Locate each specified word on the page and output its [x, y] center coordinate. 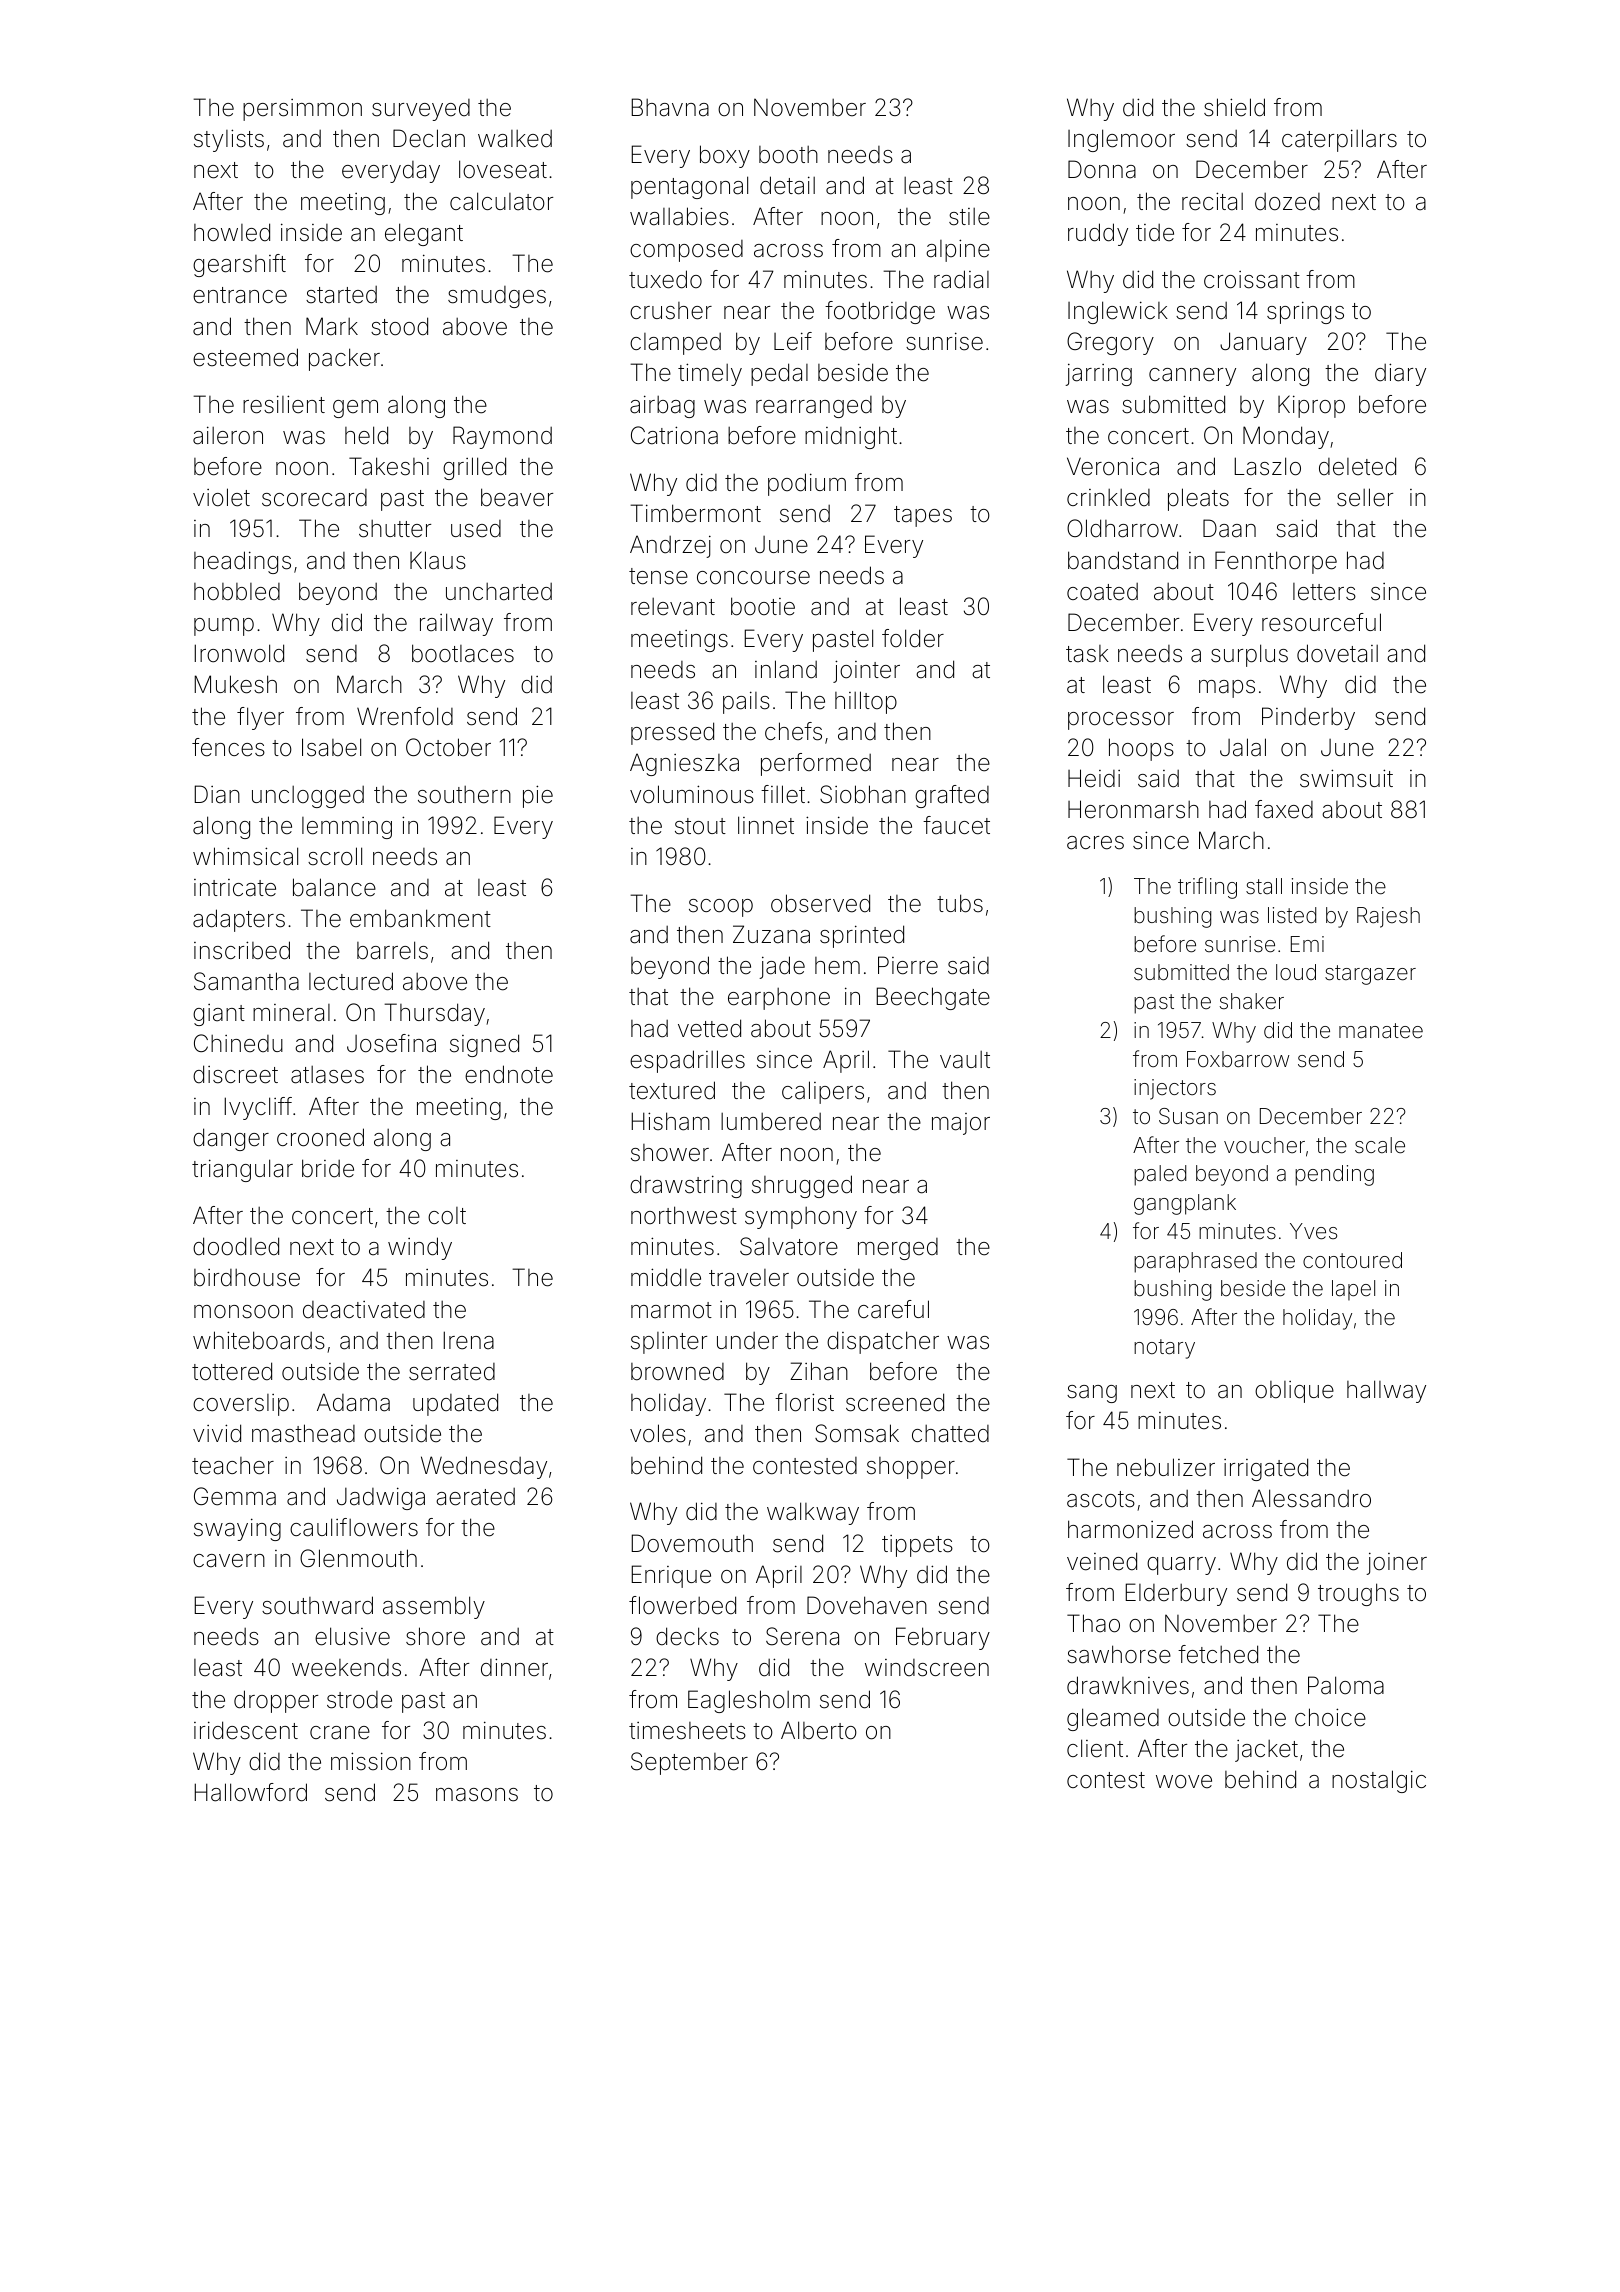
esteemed [245, 357]
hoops [1141, 749]
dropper [276, 1701]
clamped [675, 344]
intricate [235, 888]
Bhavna [670, 107]
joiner [1396, 1564]
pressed [672, 733]
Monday [1286, 437]
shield [1234, 107]
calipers [823, 1092]
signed [484, 1045]
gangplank [1185, 1204]
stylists [229, 140]
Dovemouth [692, 1543]
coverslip [241, 1405]
